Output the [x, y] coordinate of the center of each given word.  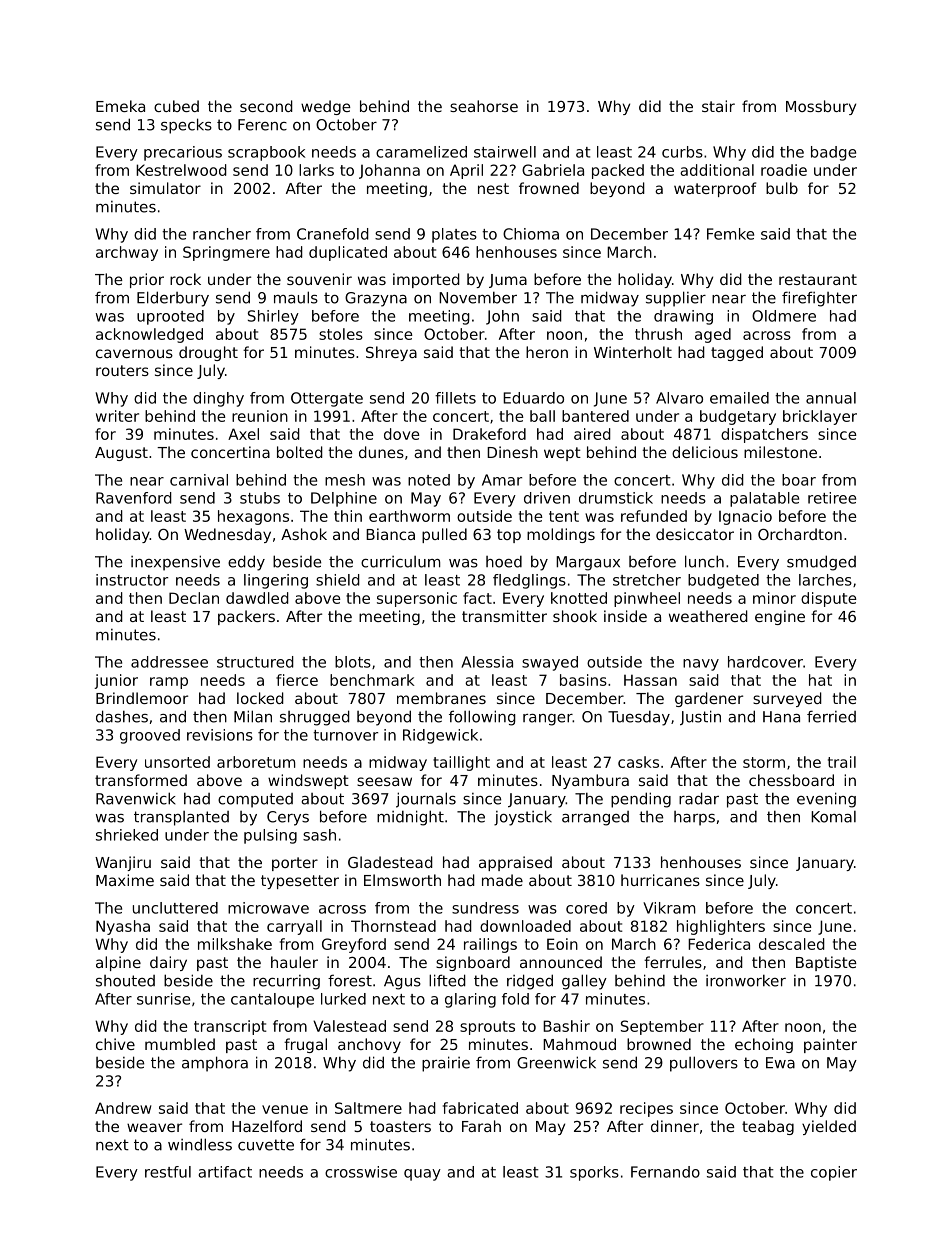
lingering [276, 581]
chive [115, 1044]
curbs [682, 152]
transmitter [504, 616]
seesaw [384, 781]
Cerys [288, 818]
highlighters [721, 927]
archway [127, 253]
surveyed [787, 699]
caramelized [421, 152]
